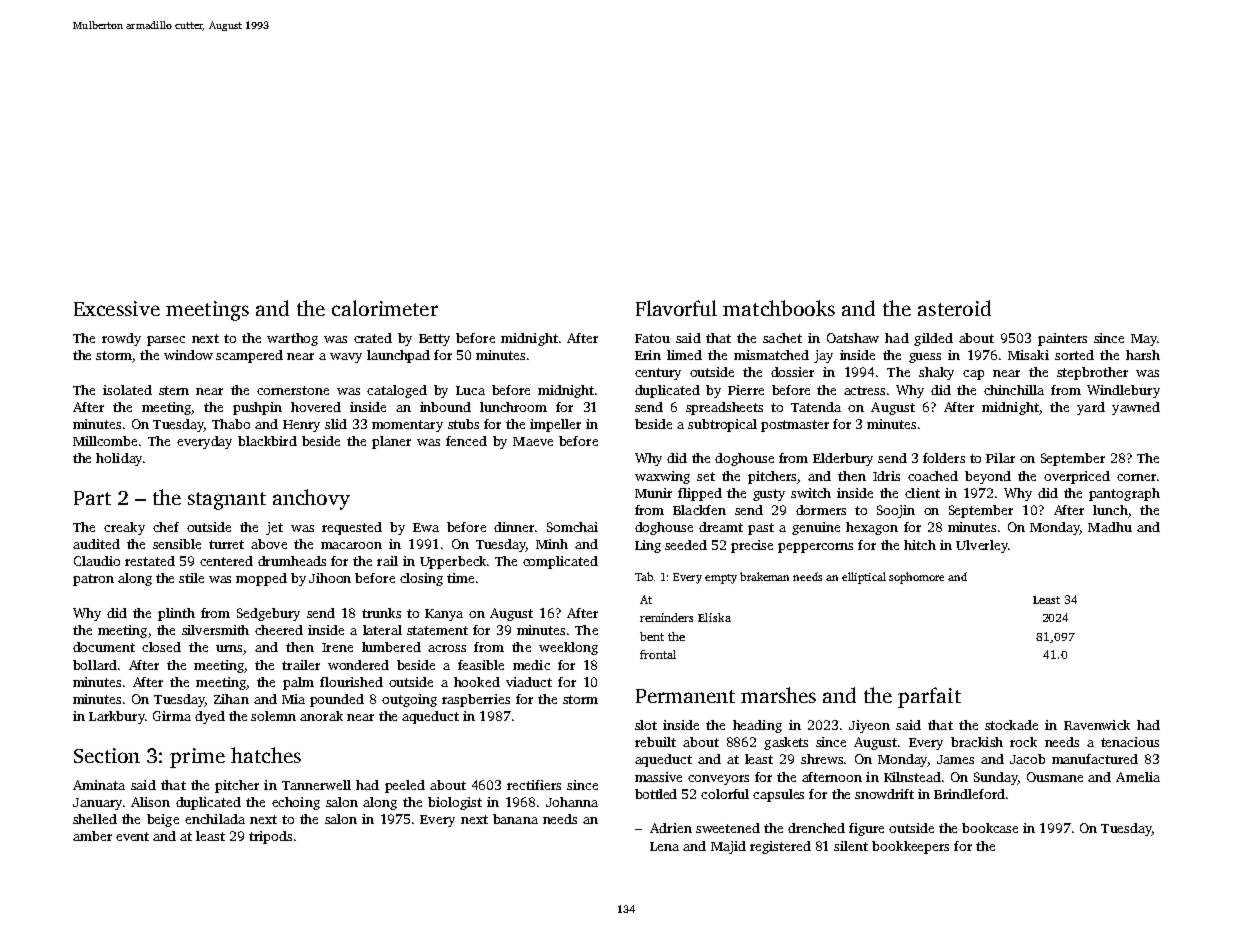 This page has height=952, width=1233. I want to click on fenced, so click(466, 441).
